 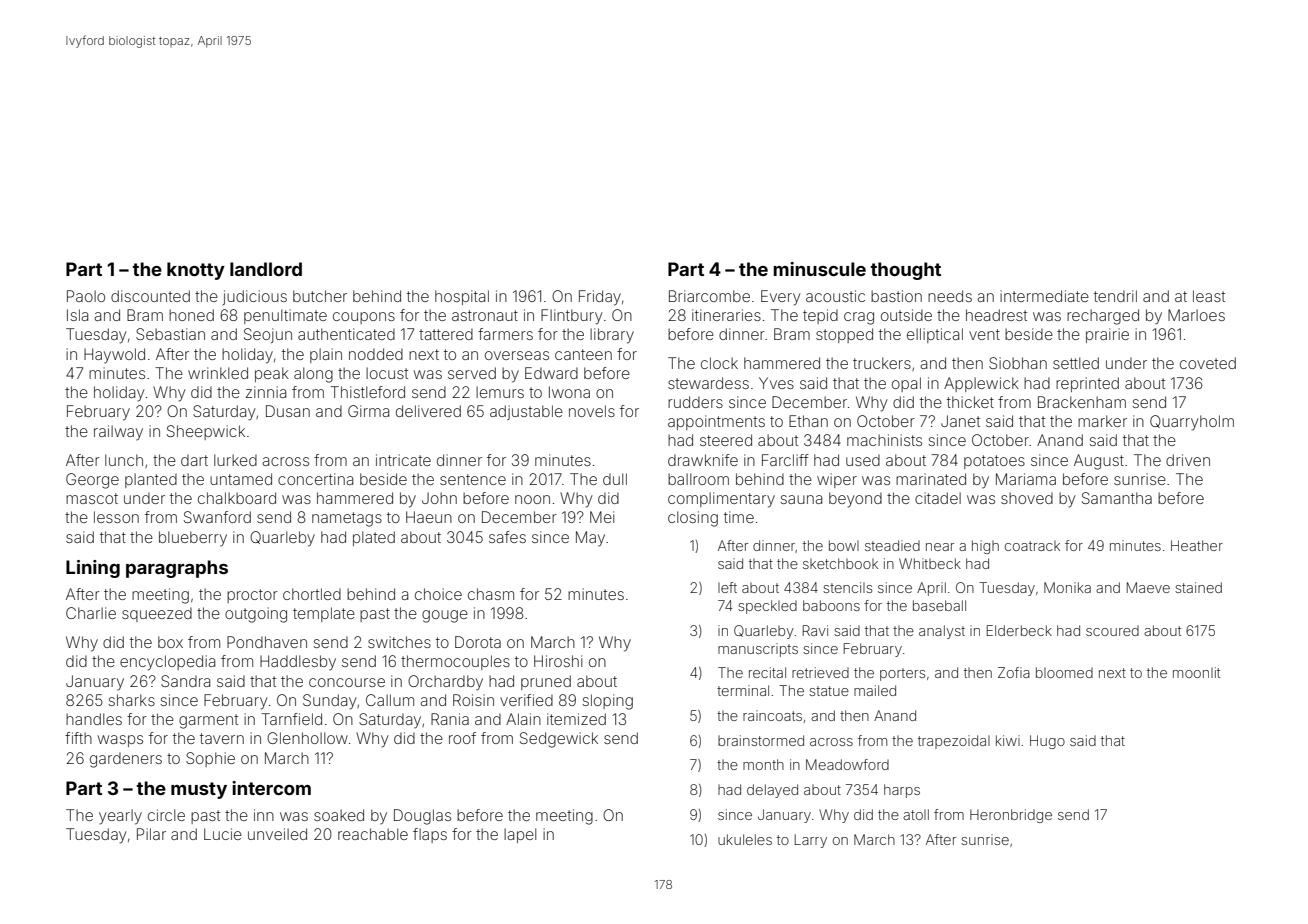 I want to click on tendril, so click(x=1115, y=296).
